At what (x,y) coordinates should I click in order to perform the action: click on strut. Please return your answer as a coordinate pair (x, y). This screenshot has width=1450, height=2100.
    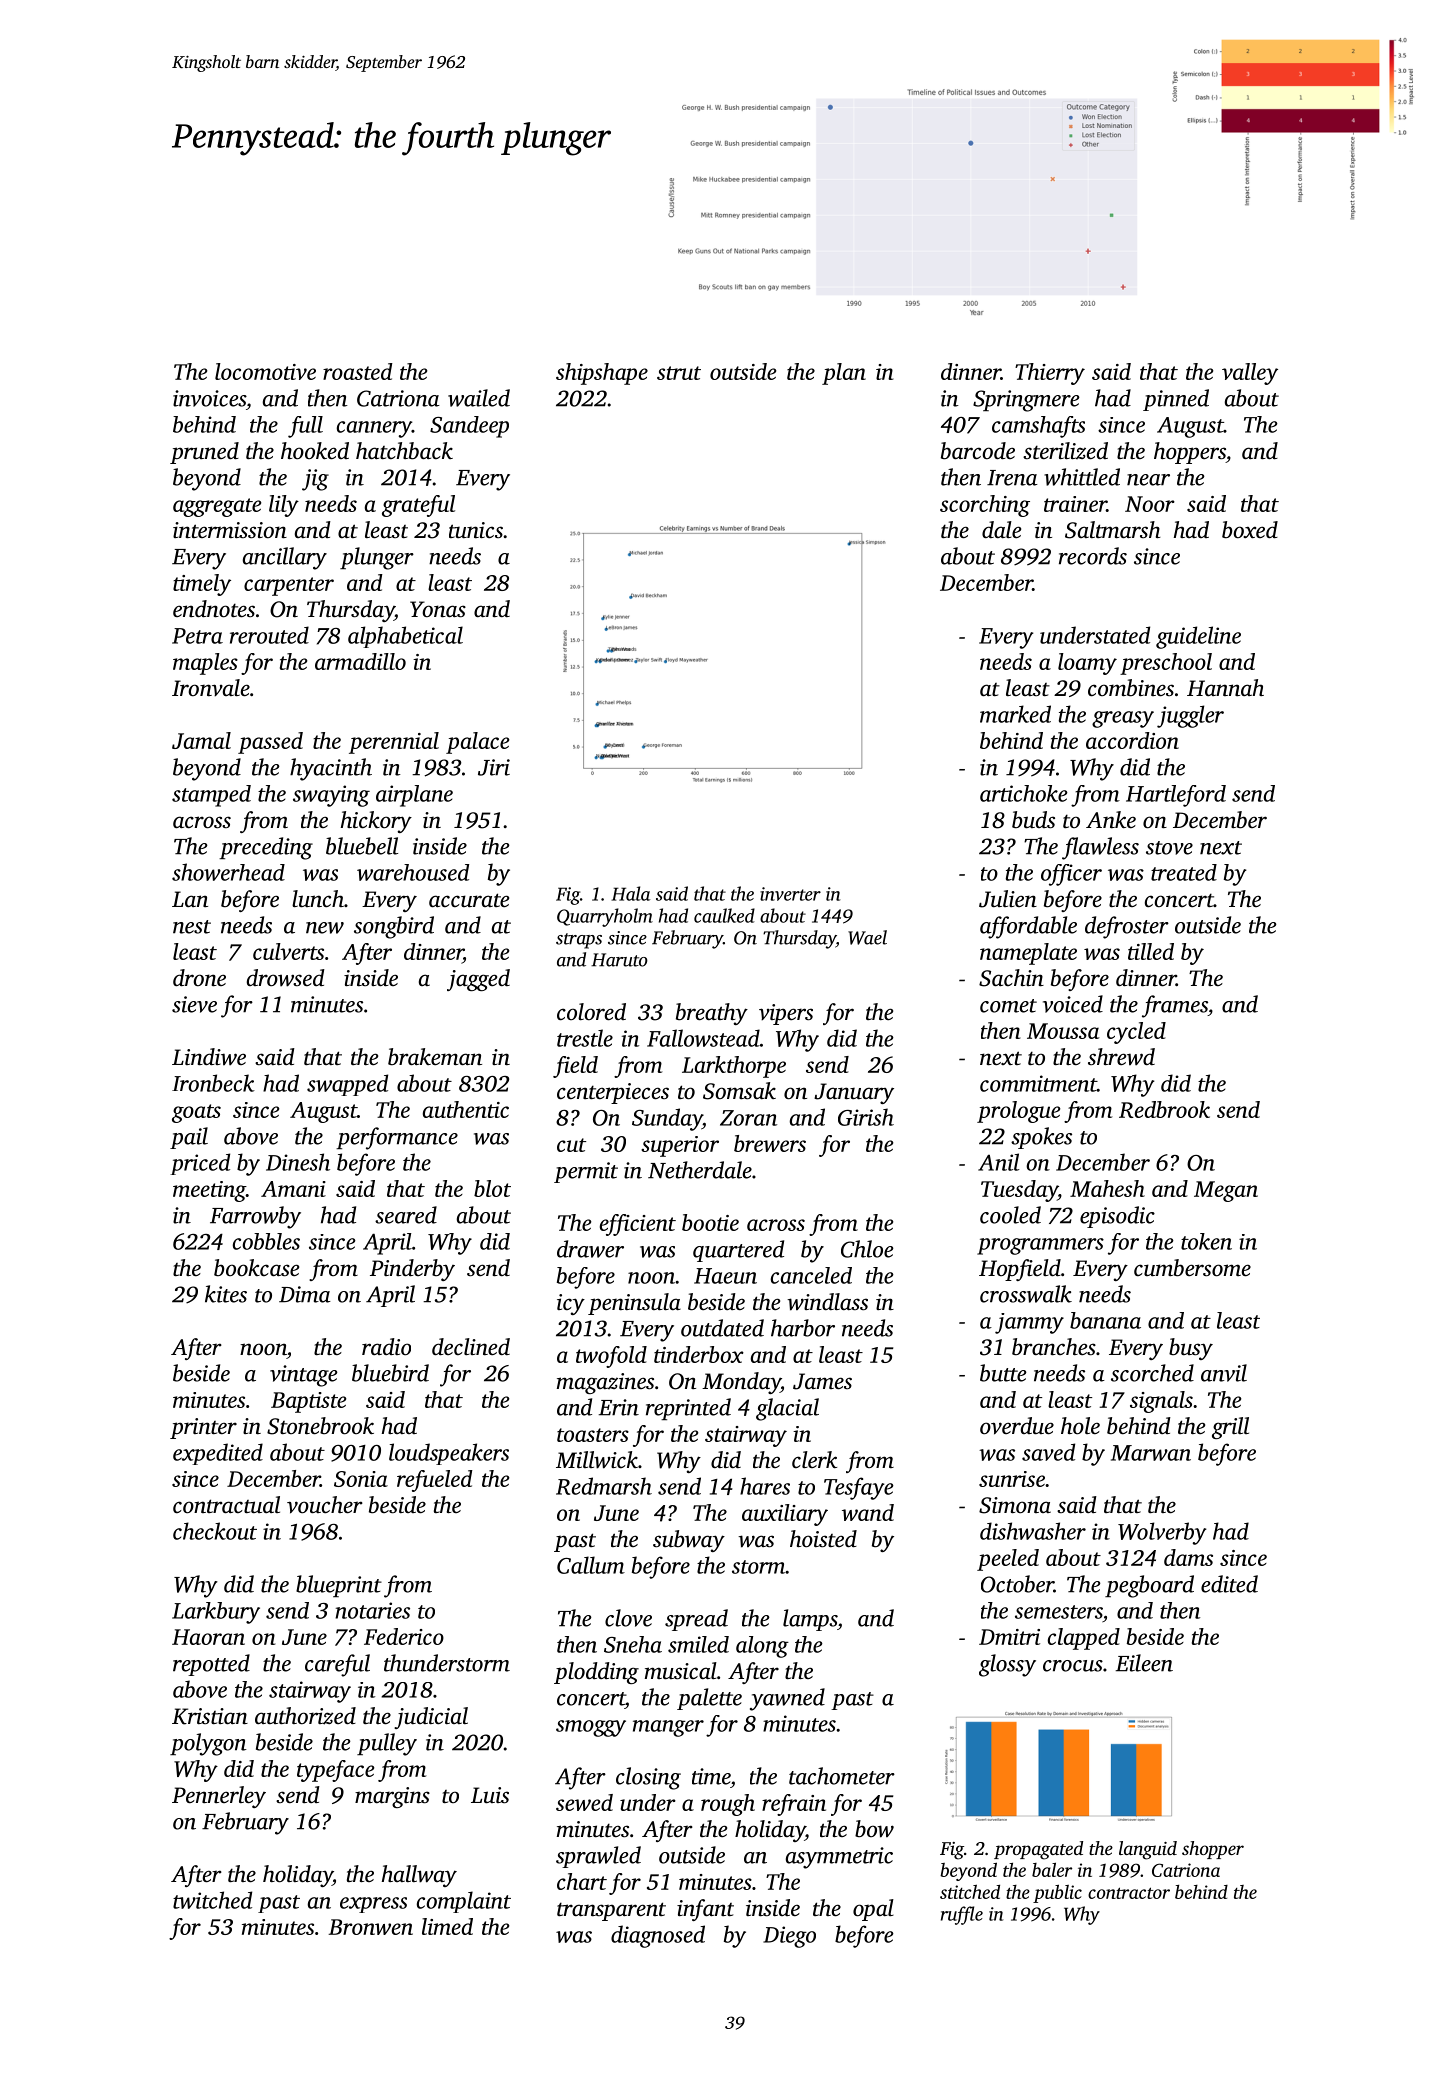
    Looking at the image, I should click on (679, 373).
